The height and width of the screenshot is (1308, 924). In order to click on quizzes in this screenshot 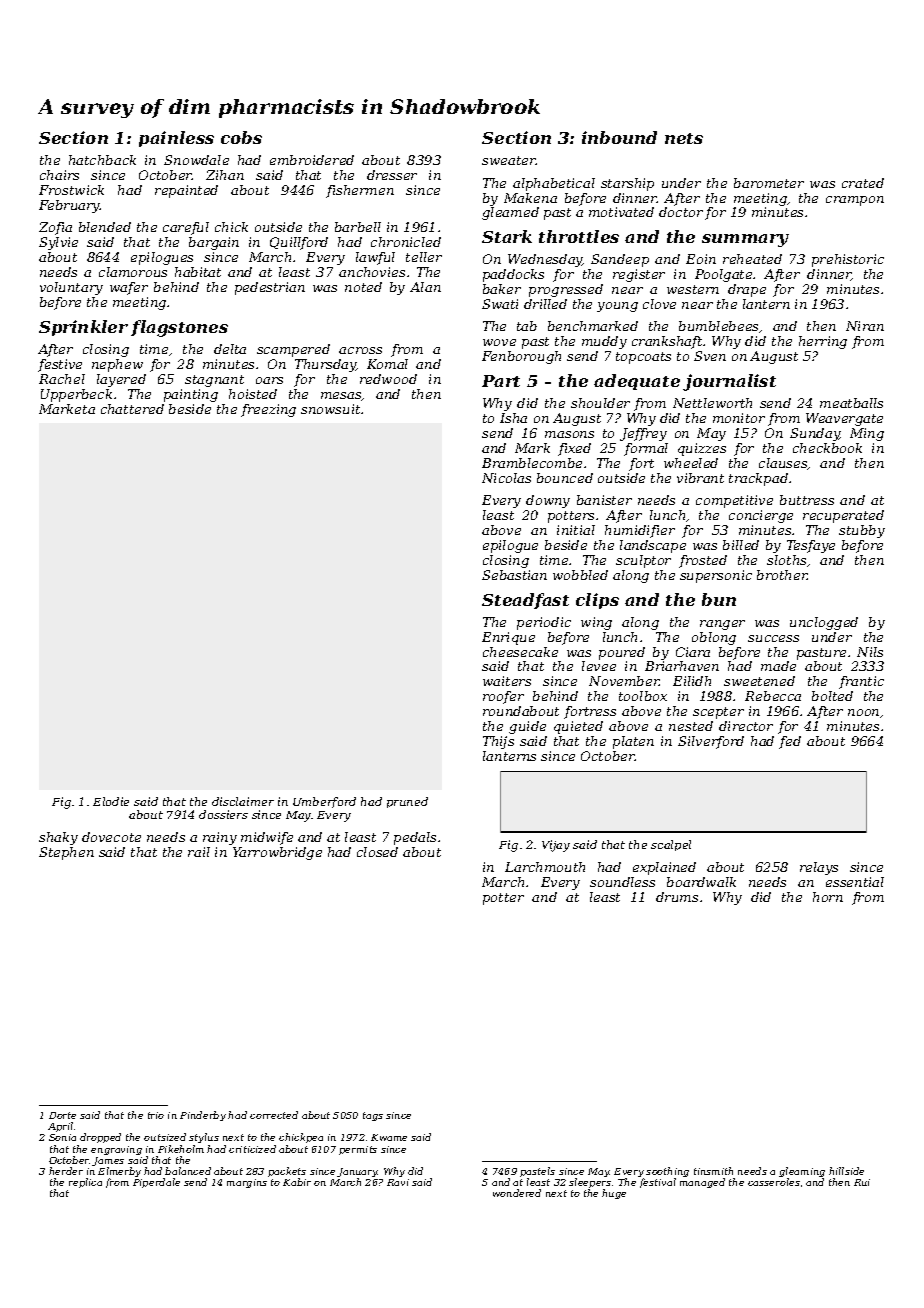, I will do `click(702, 449)`.
